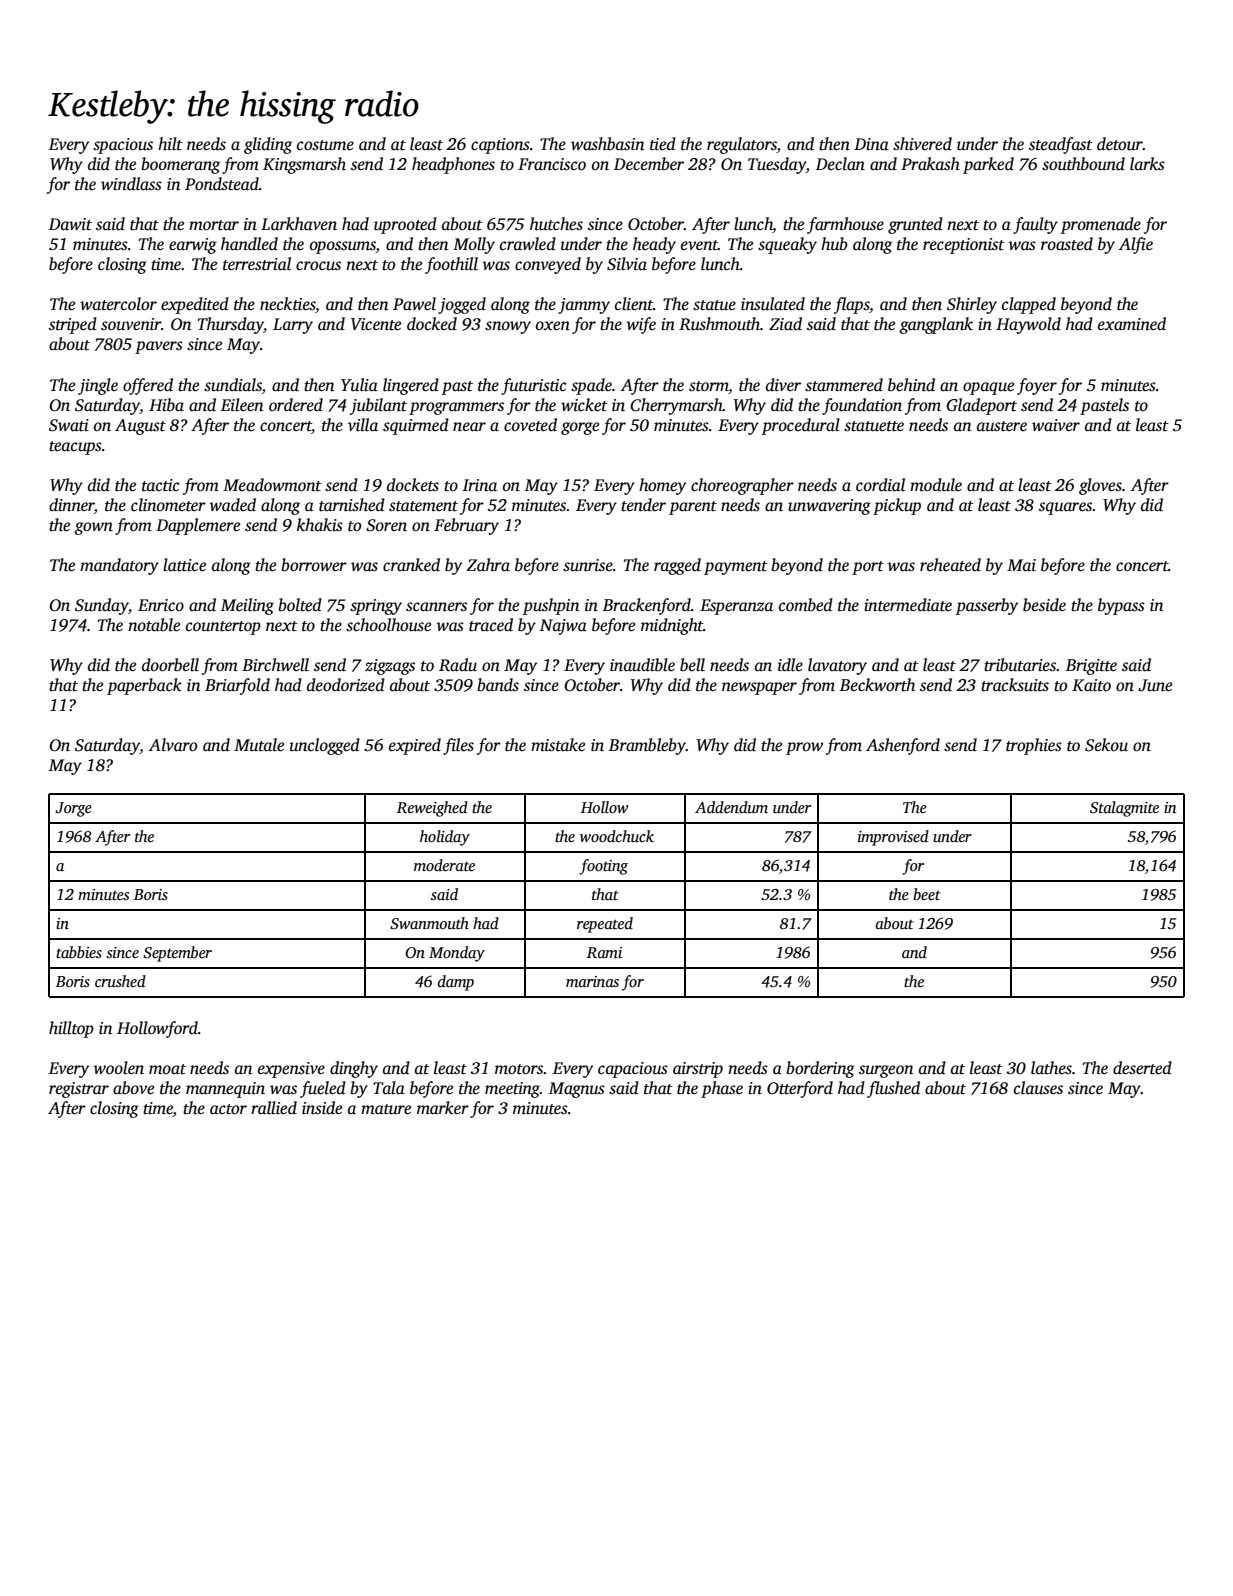 This screenshot has width=1233, height=1596. I want to click on December, so click(649, 164).
